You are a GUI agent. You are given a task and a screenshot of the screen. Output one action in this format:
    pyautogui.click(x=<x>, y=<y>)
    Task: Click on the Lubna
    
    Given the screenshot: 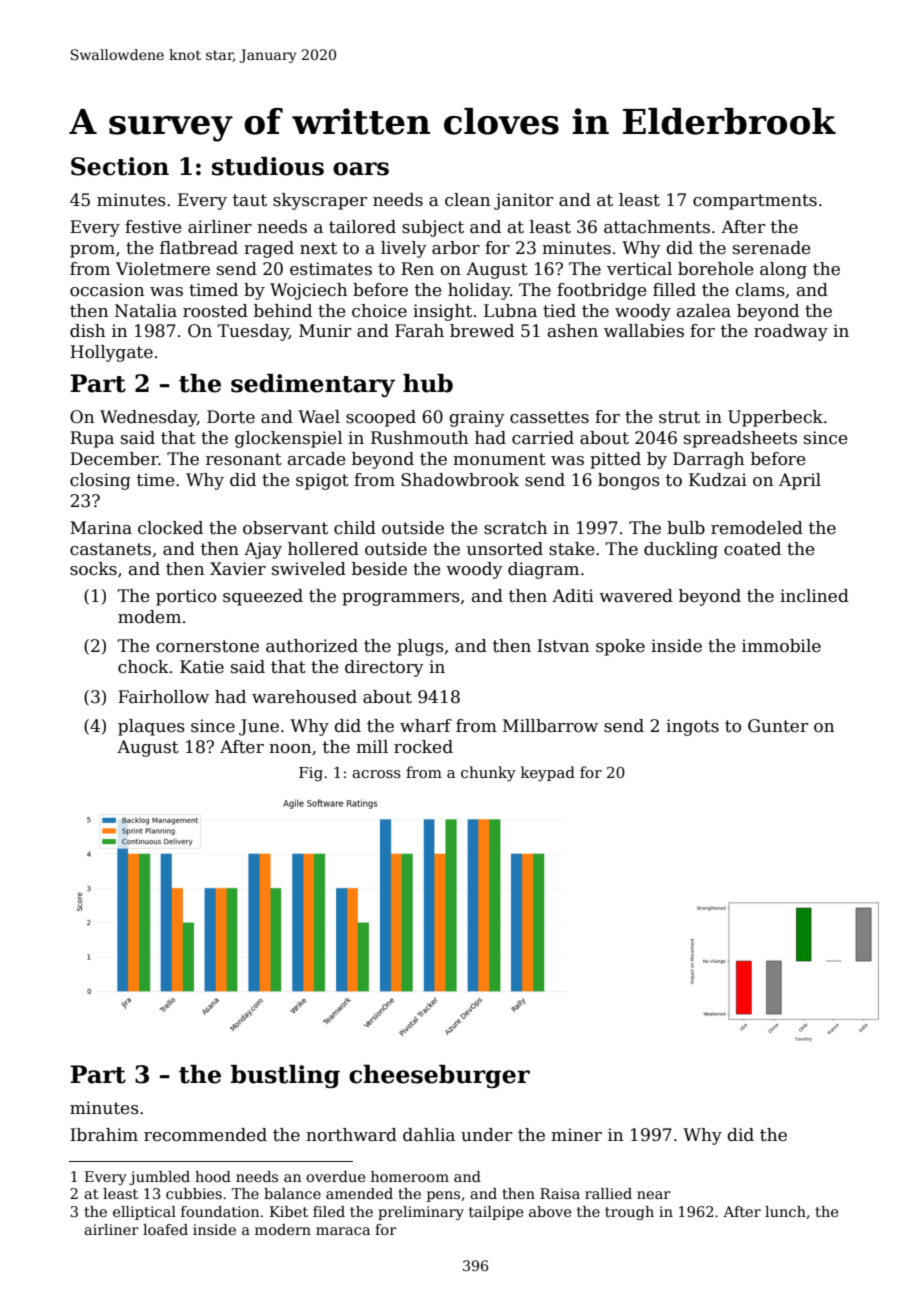 What is the action you would take?
    pyautogui.click(x=510, y=311)
